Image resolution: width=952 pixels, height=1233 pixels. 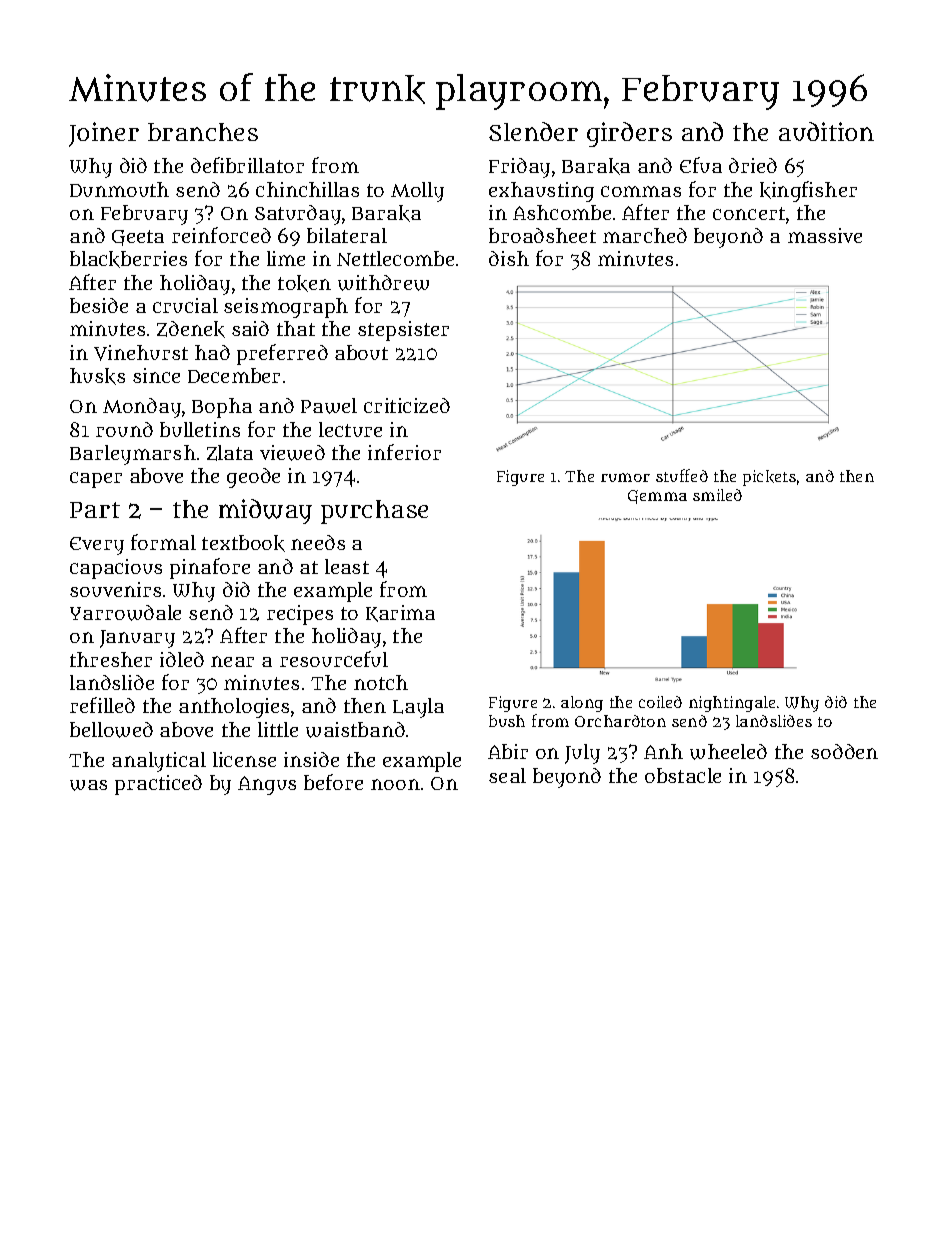 I want to click on defibrillator, so click(x=247, y=165).
